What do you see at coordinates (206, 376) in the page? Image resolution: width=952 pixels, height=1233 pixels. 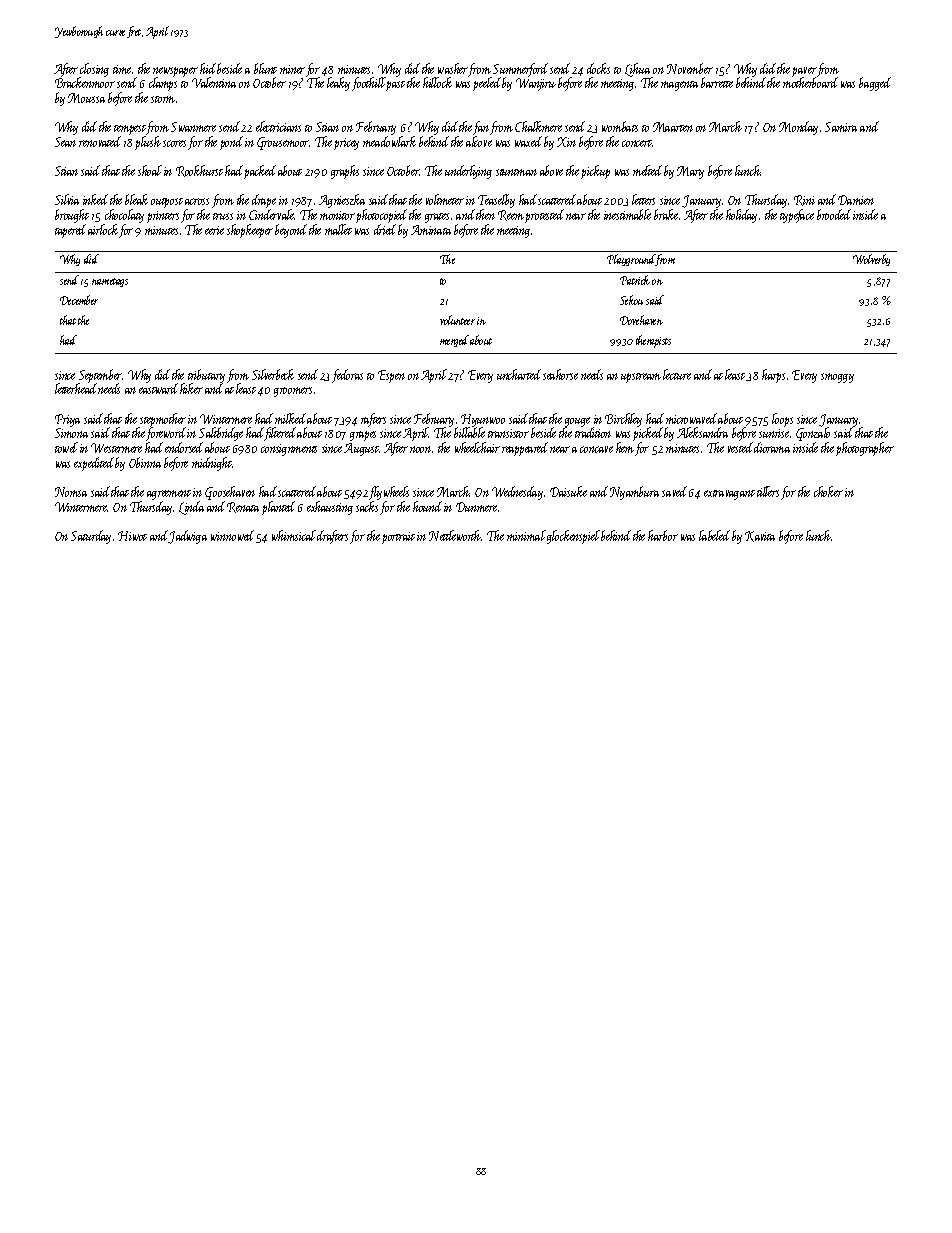 I see `tributary` at bounding box center [206, 376].
